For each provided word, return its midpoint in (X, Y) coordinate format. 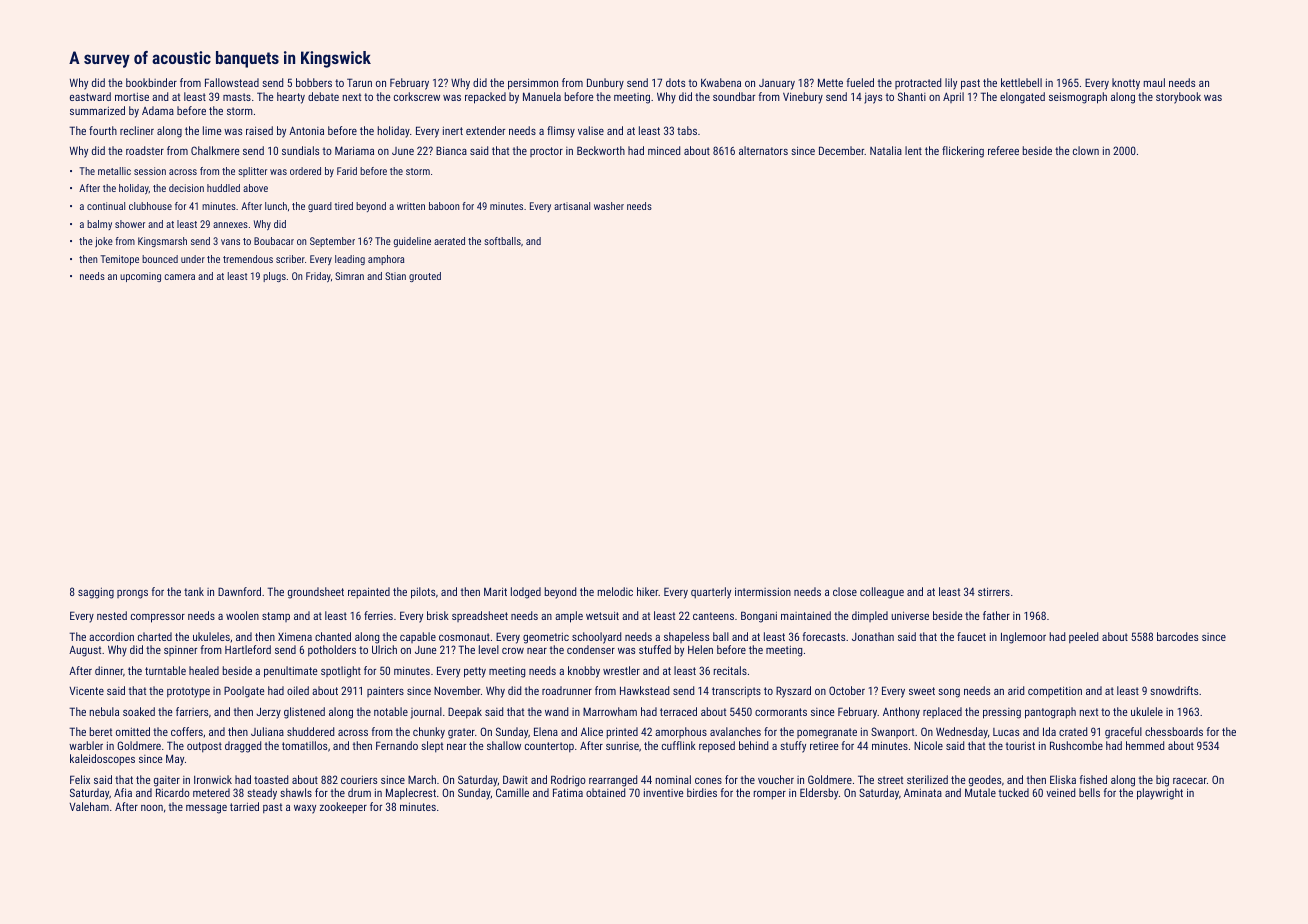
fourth (103, 130)
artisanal (572, 206)
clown (1086, 150)
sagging (96, 593)
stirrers (994, 591)
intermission (763, 591)
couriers (359, 779)
